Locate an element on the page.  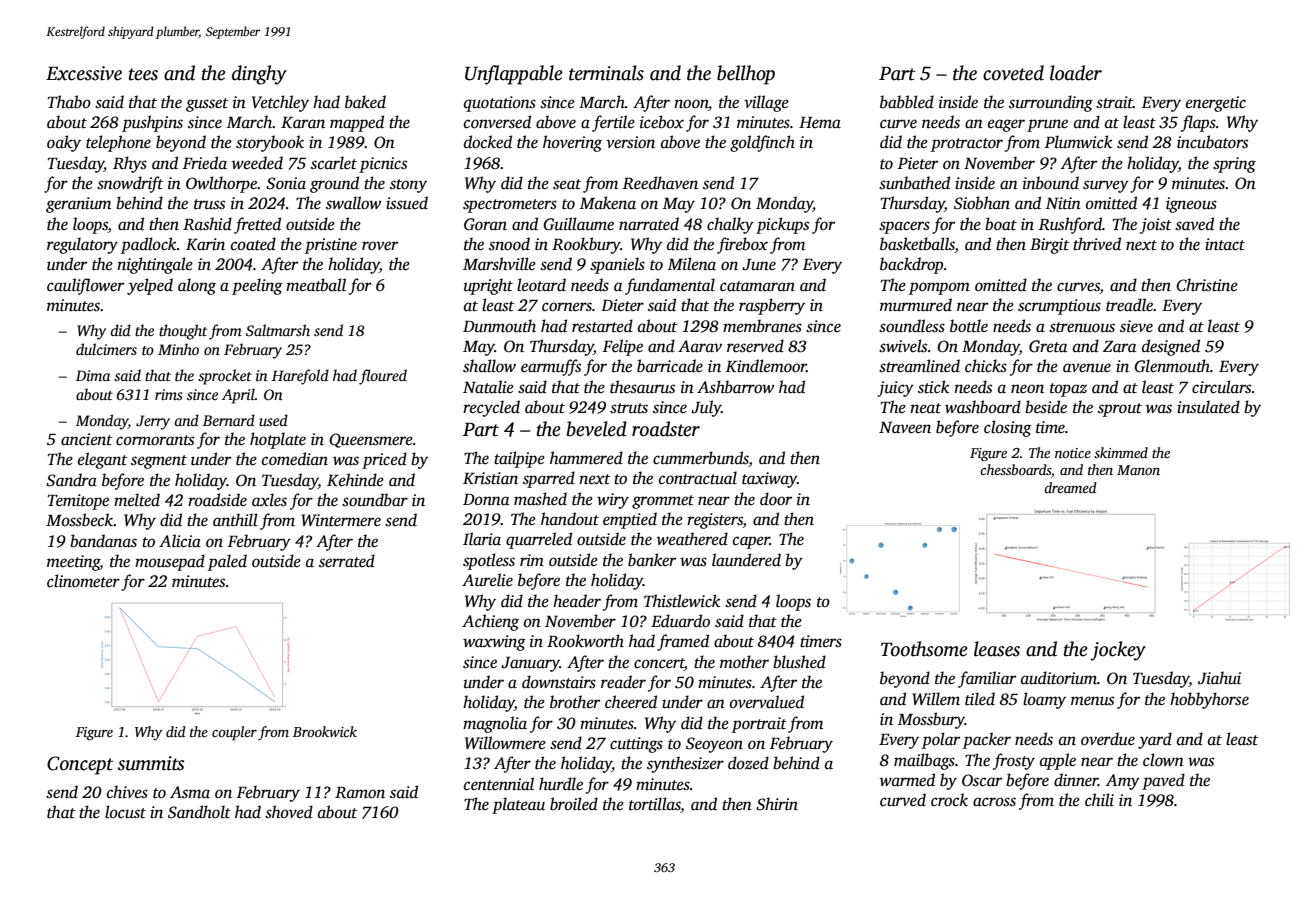
Dieter is located at coordinates (622, 305).
